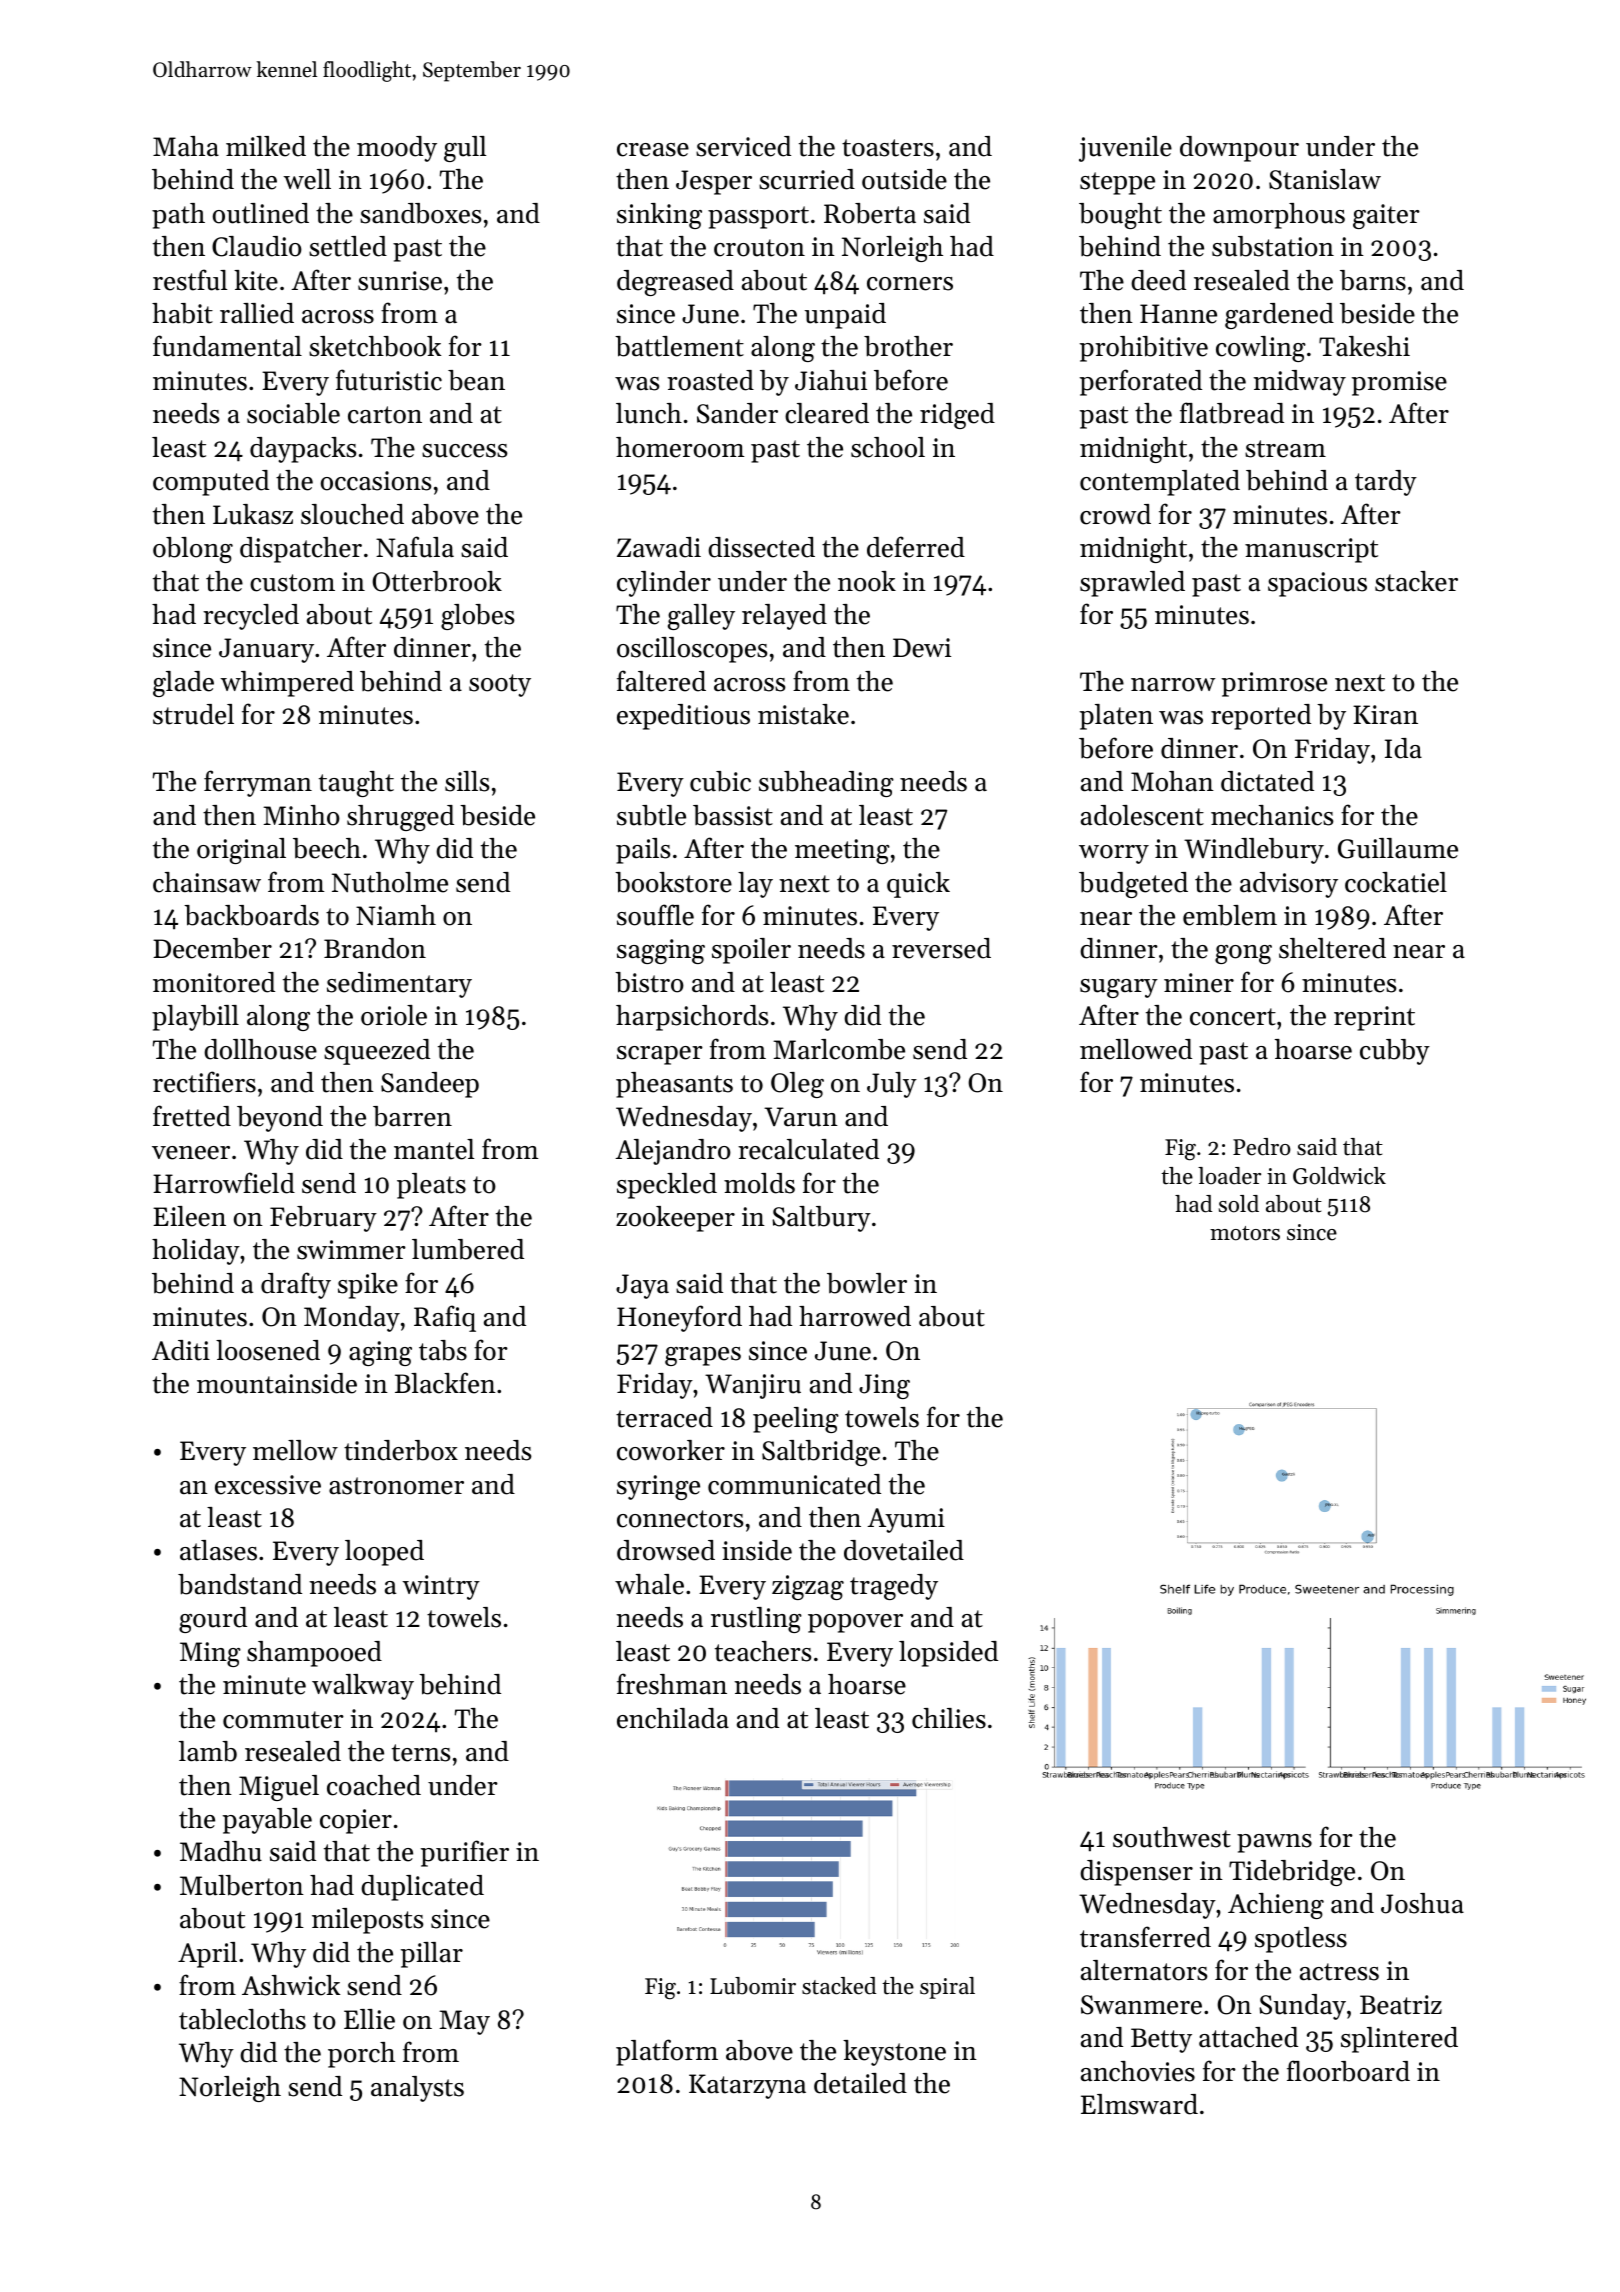 This page has width=1620, height=2292. Describe the element at coordinates (1274, 1843) in the page. I see `pawns` at that location.
